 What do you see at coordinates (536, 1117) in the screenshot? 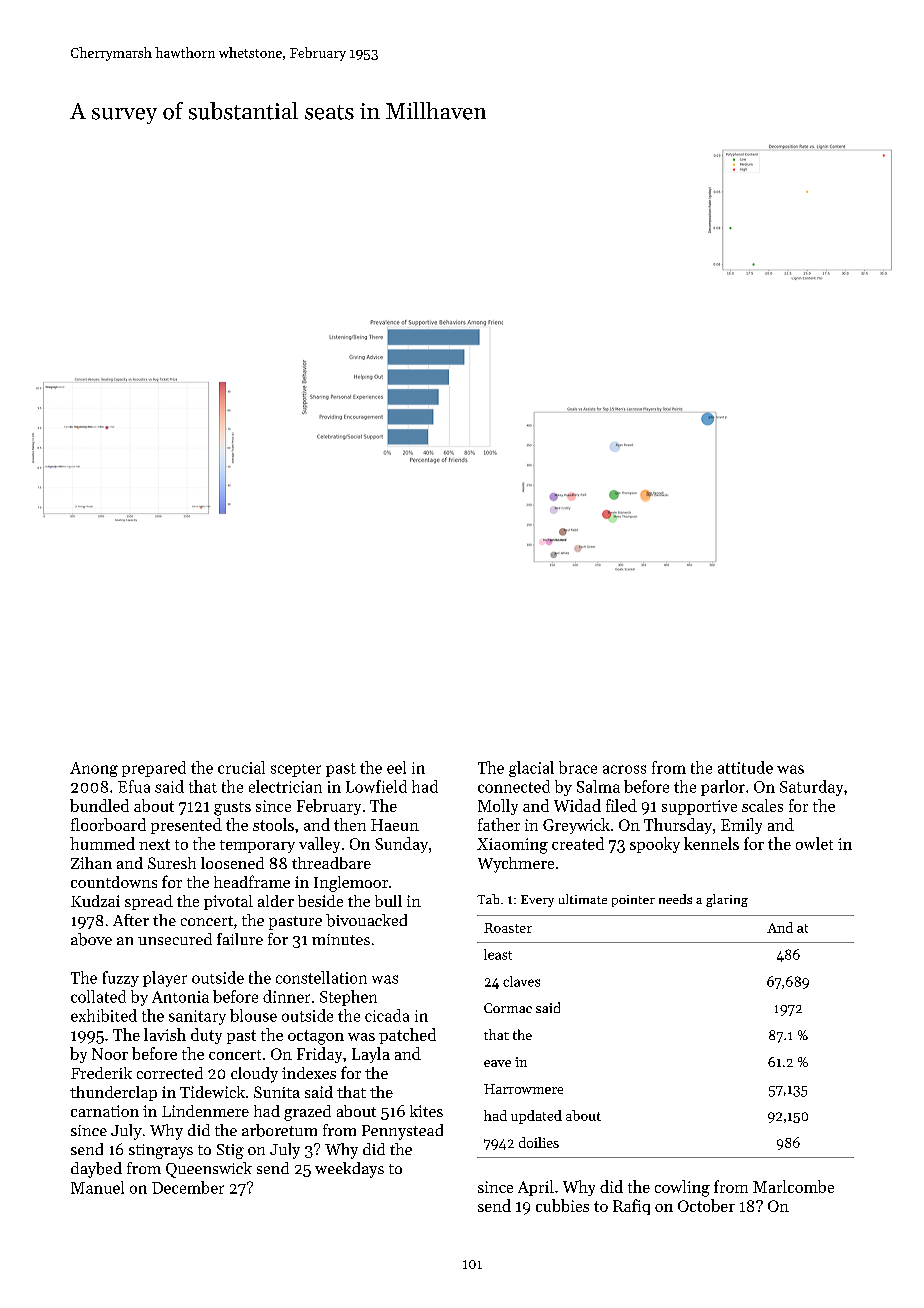
I see `updated` at bounding box center [536, 1117].
